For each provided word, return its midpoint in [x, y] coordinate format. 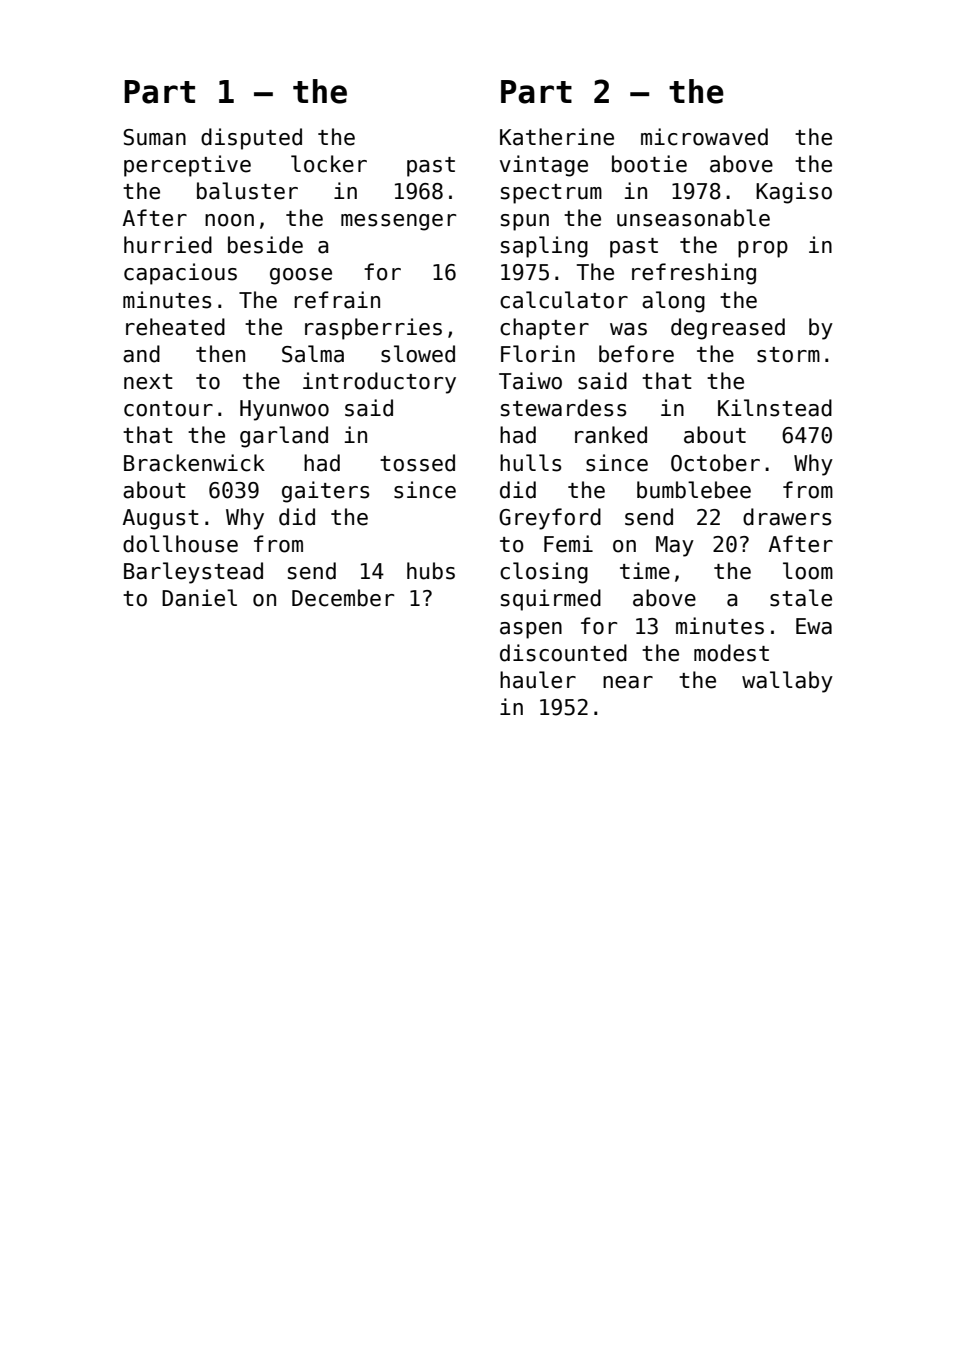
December [343, 598]
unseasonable [693, 218]
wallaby [787, 682]
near [628, 682]
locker [329, 164]
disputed [251, 139]
